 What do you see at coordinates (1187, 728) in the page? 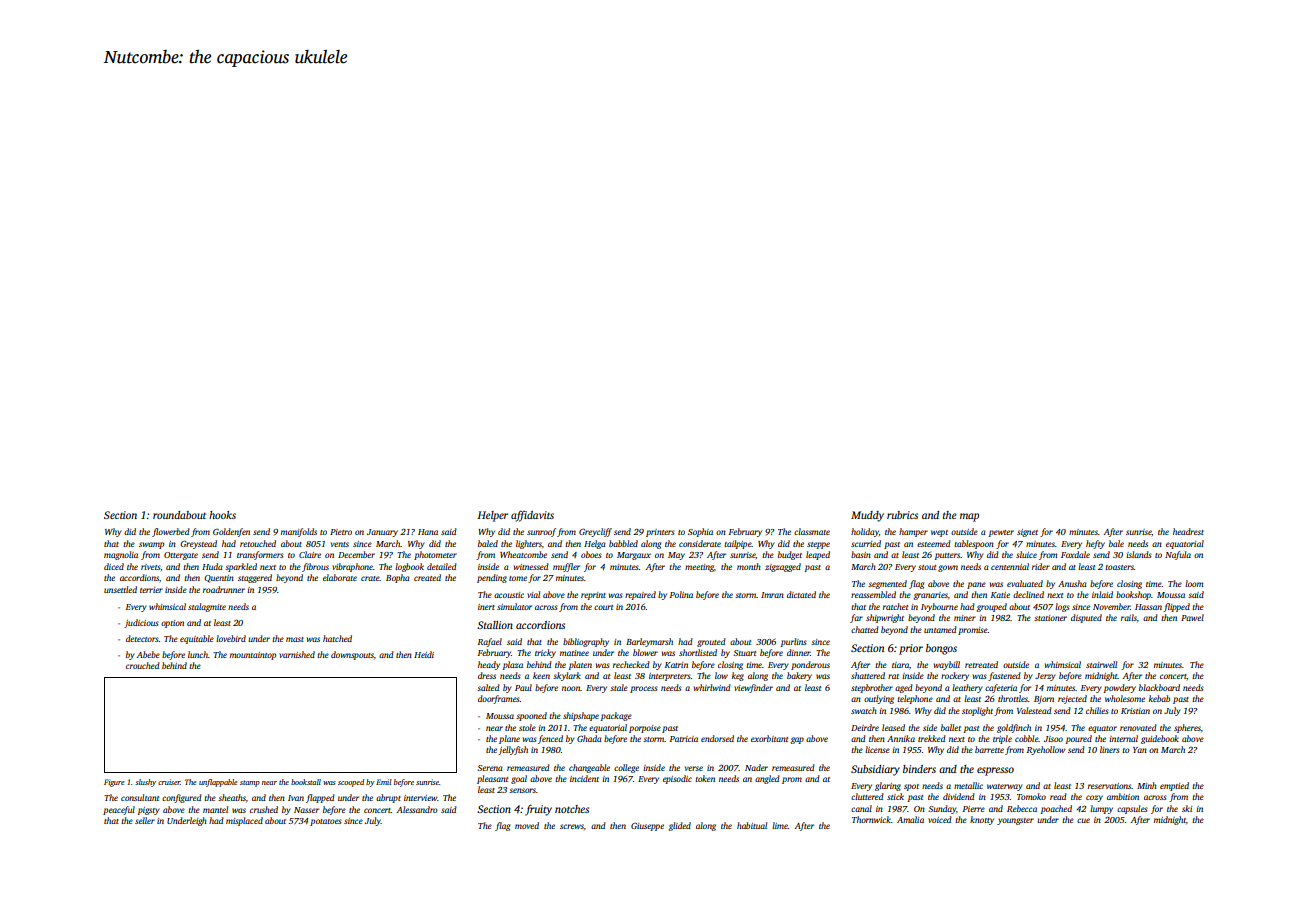
I see `spheres` at bounding box center [1187, 728].
